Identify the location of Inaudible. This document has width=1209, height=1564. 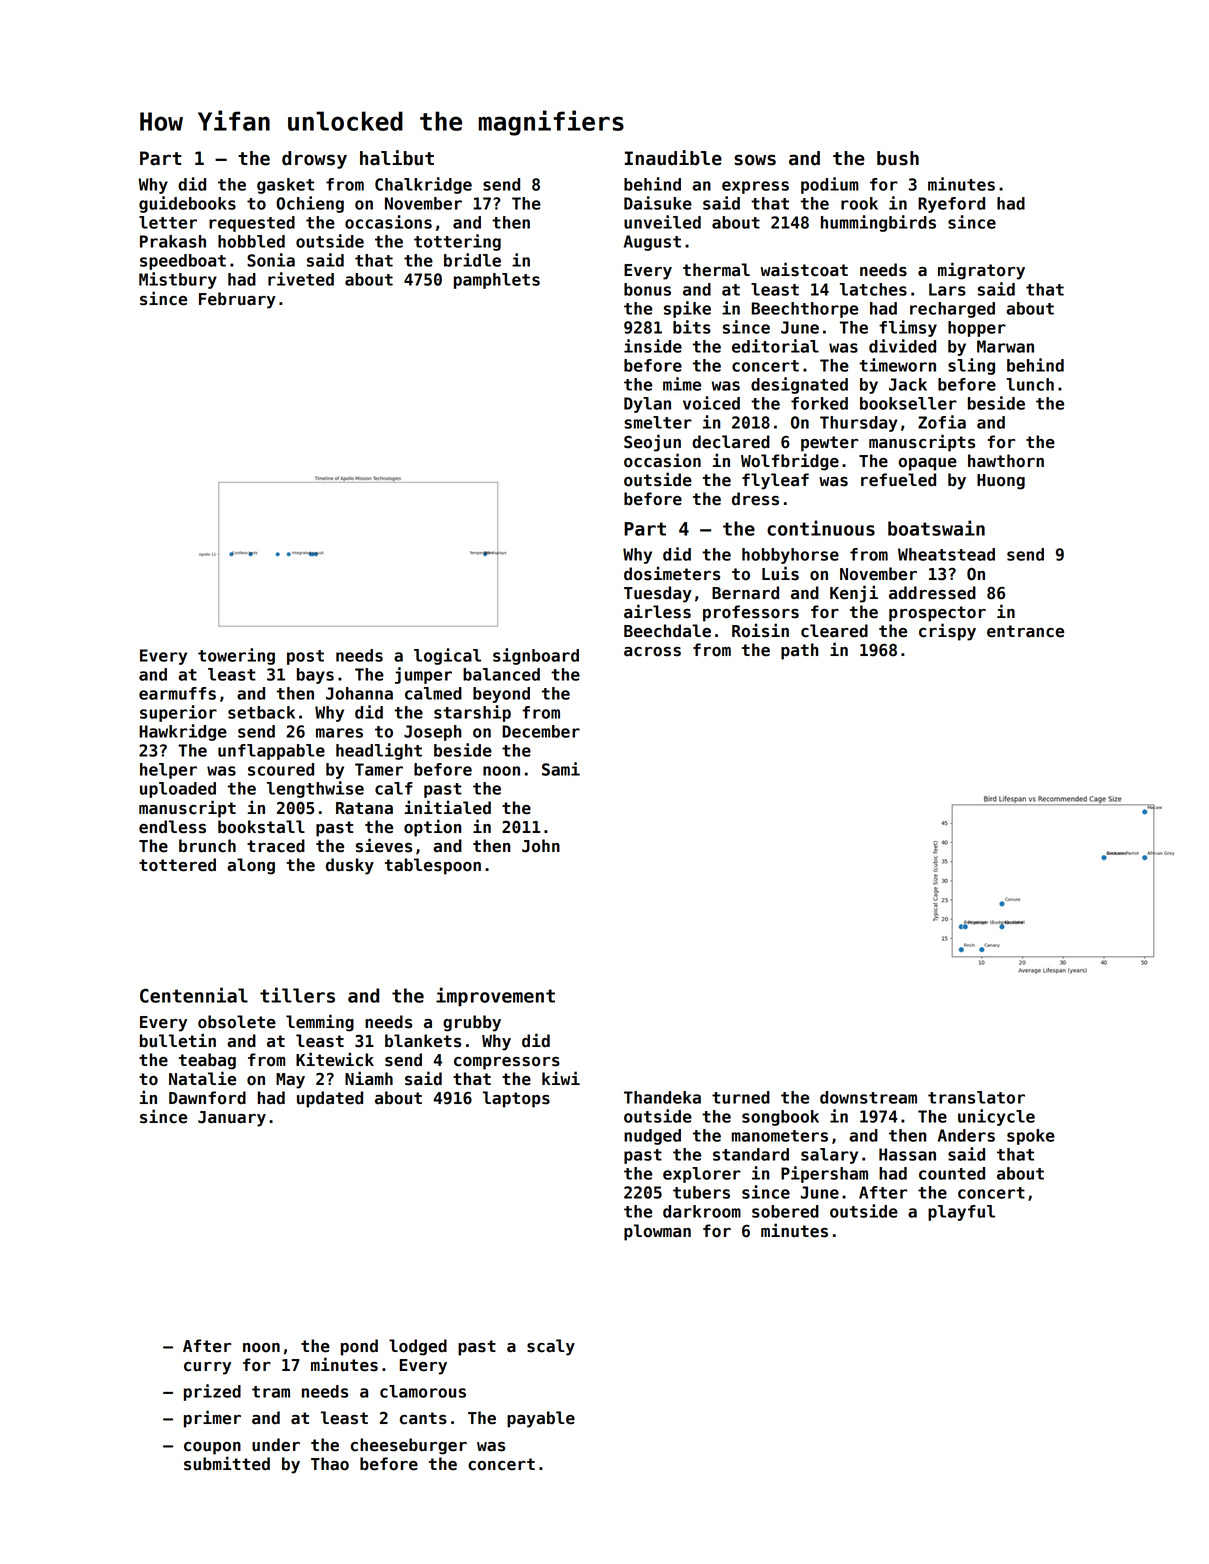
(673, 158).
